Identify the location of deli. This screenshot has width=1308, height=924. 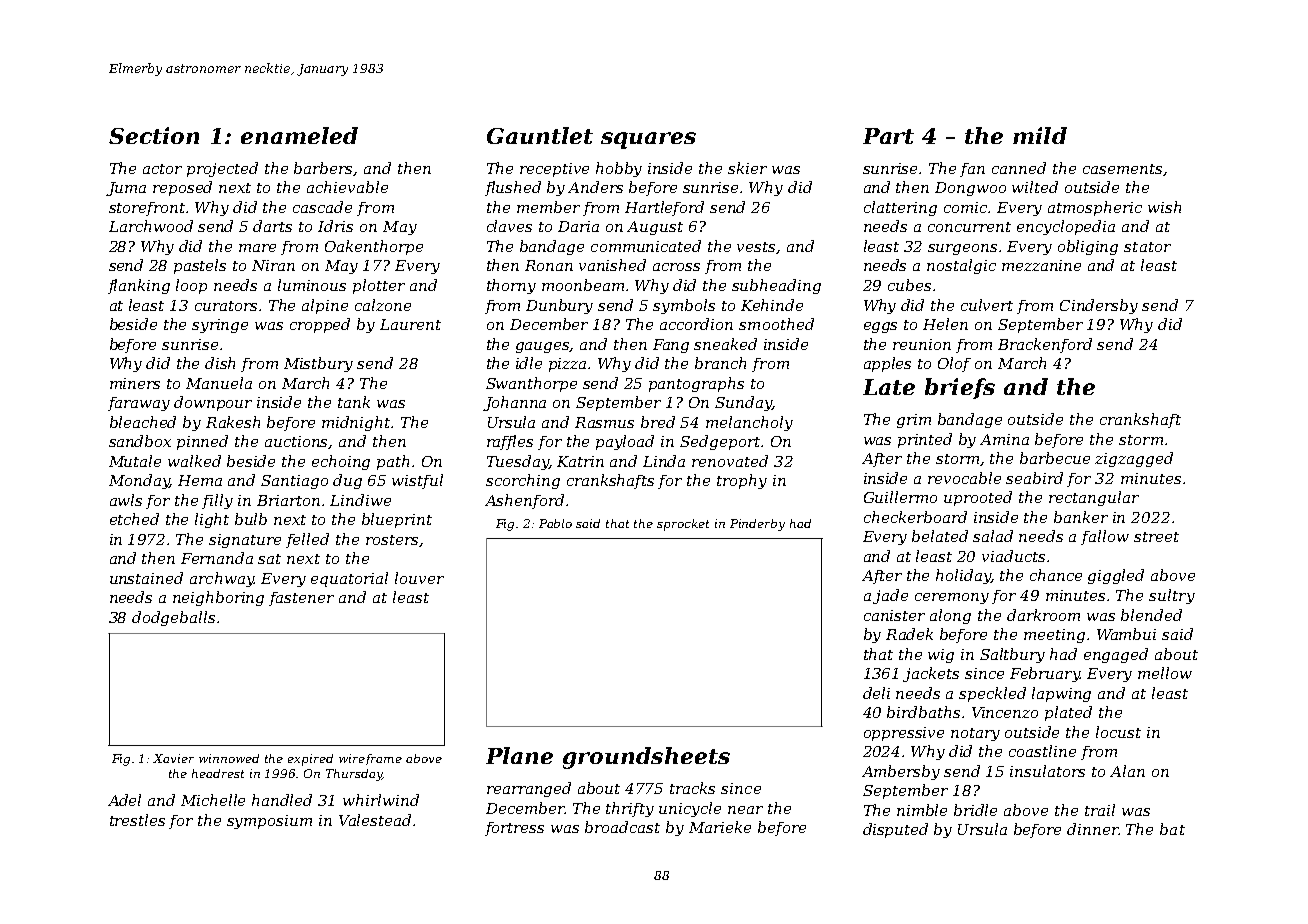
(876, 693).
